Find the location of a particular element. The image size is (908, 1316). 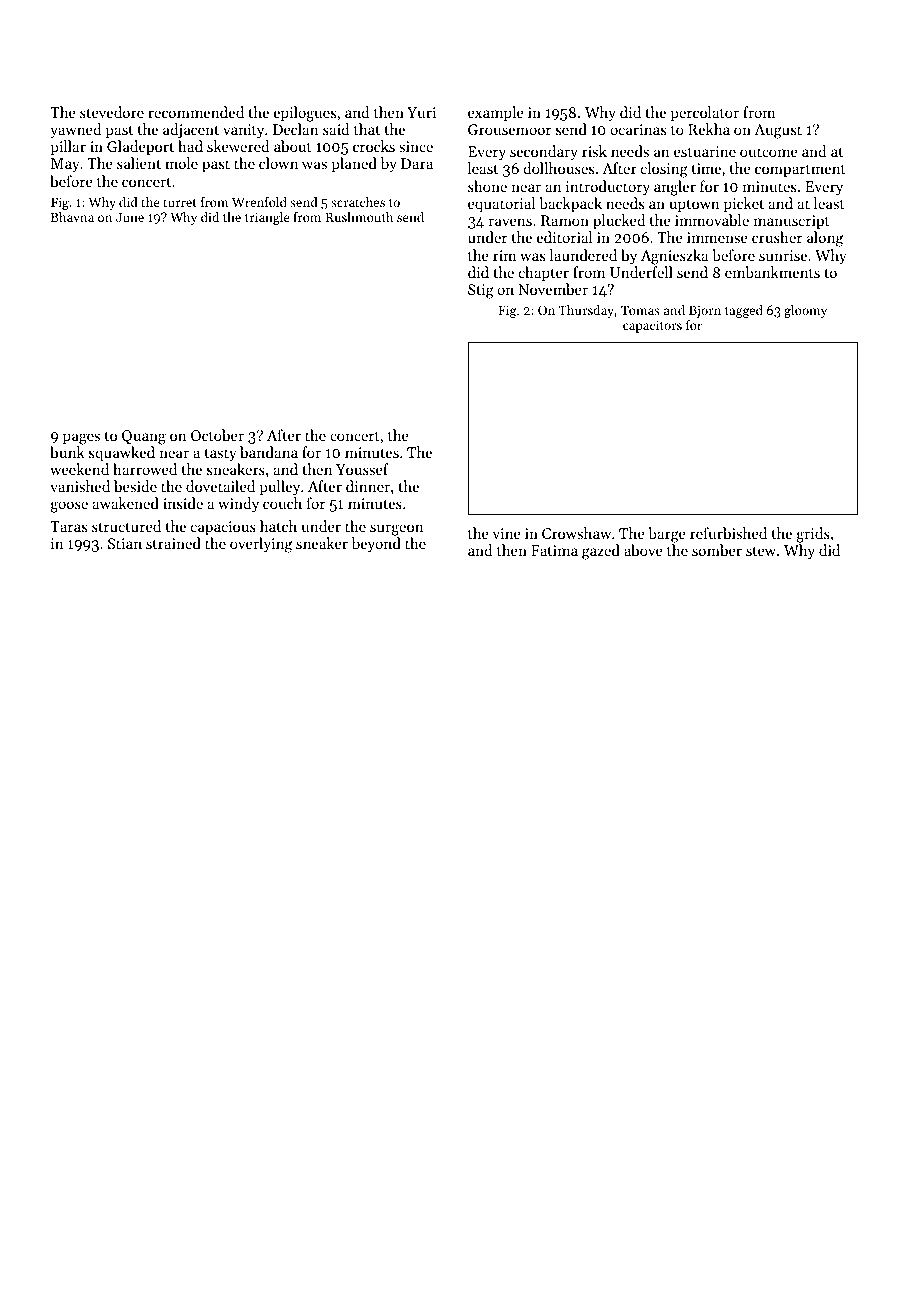

percolator is located at coordinates (705, 113).
